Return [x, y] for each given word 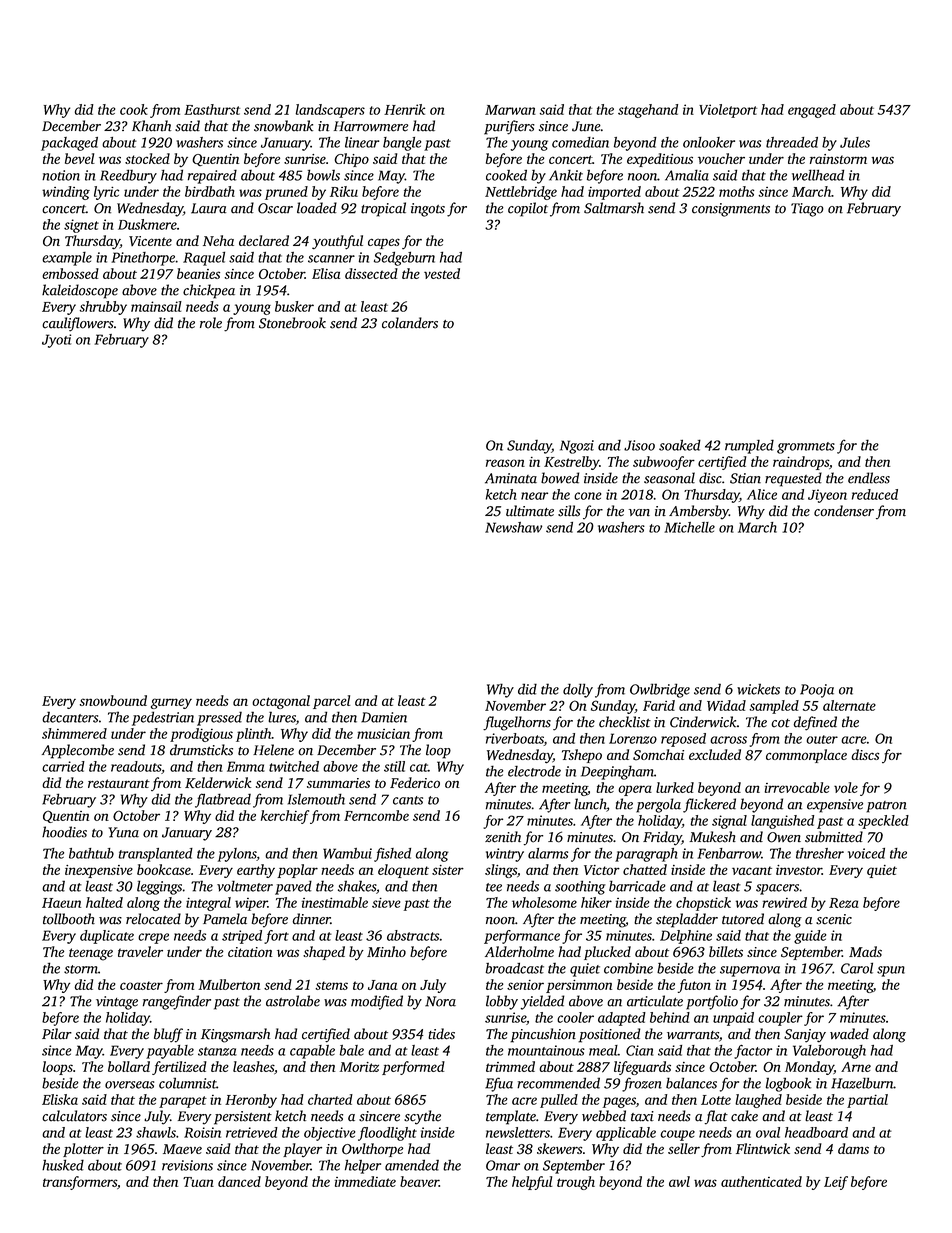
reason [505, 463]
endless [869, 478]
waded [849, 1034]
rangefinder [177, 1002]
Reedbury [128, 176]
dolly [578, 690]
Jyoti [56, 341]
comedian [580, 142]
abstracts [413, 935]
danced [239, 1181]
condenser [844, 511]
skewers [559, 1148]
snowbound [113, 700]
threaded [792, 142]
